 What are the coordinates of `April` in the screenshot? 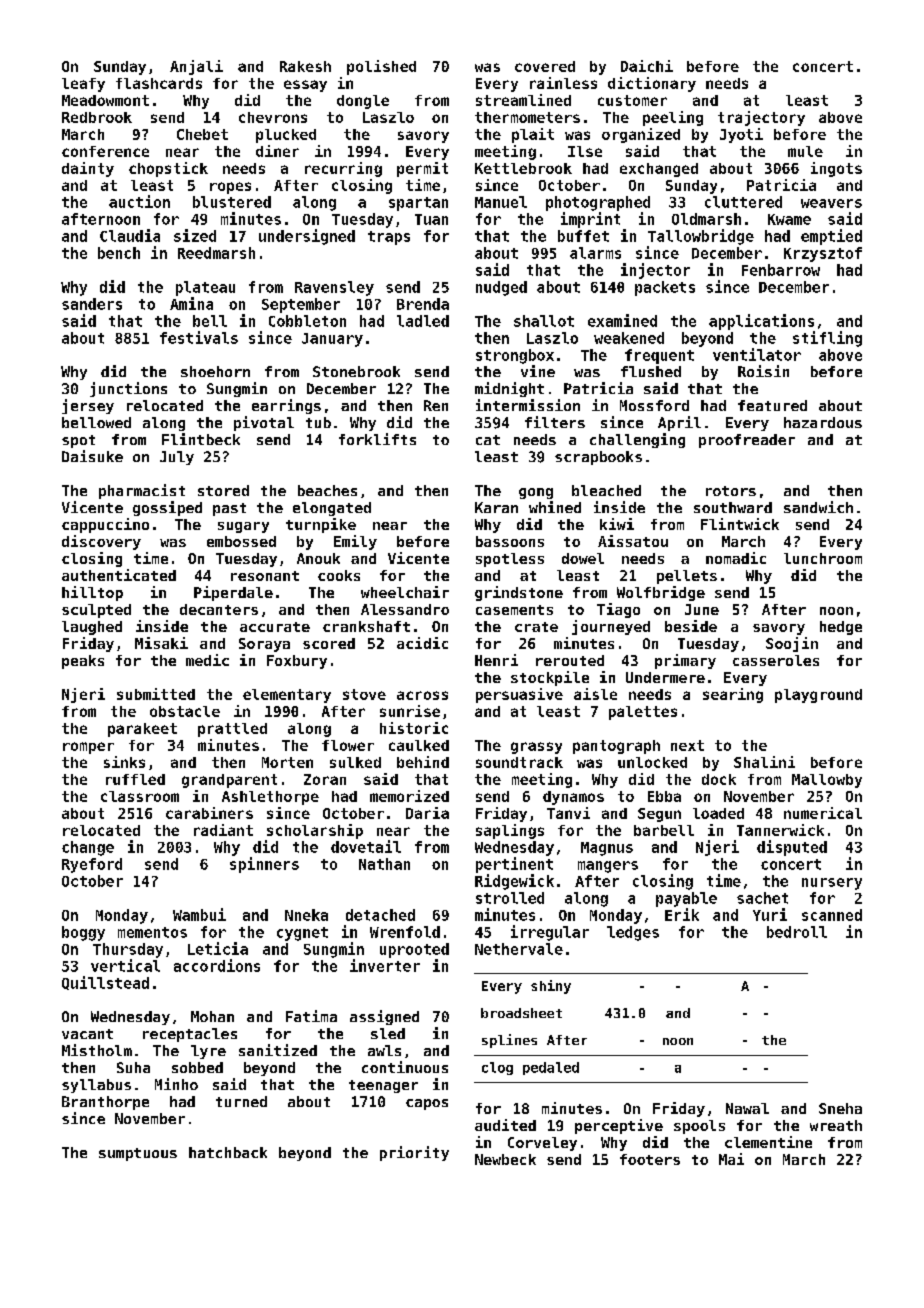 It's located at (679, 423).
